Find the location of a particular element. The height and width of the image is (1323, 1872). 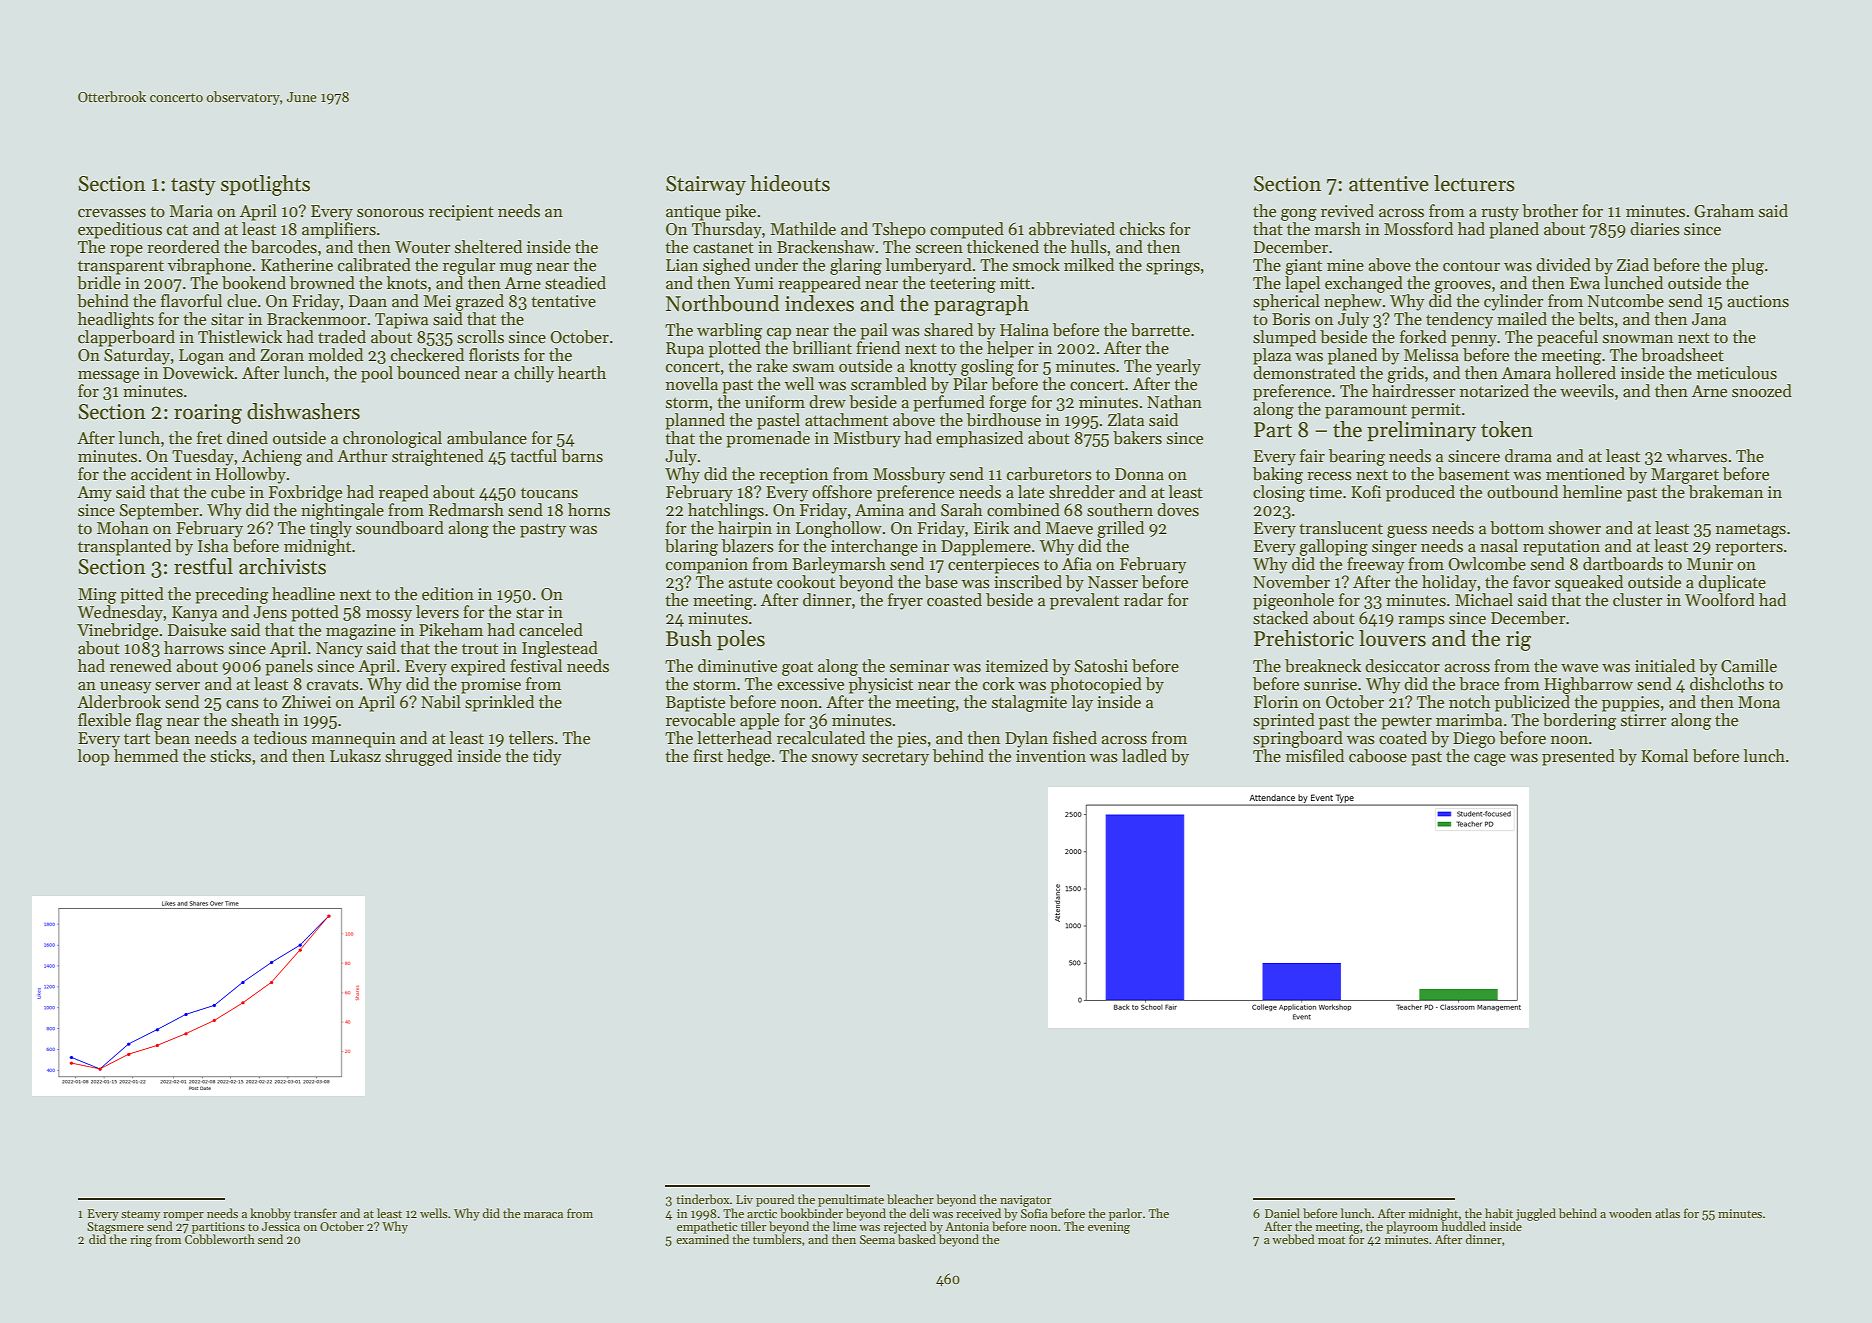

itemized is located at coordinates (1017, 666).
